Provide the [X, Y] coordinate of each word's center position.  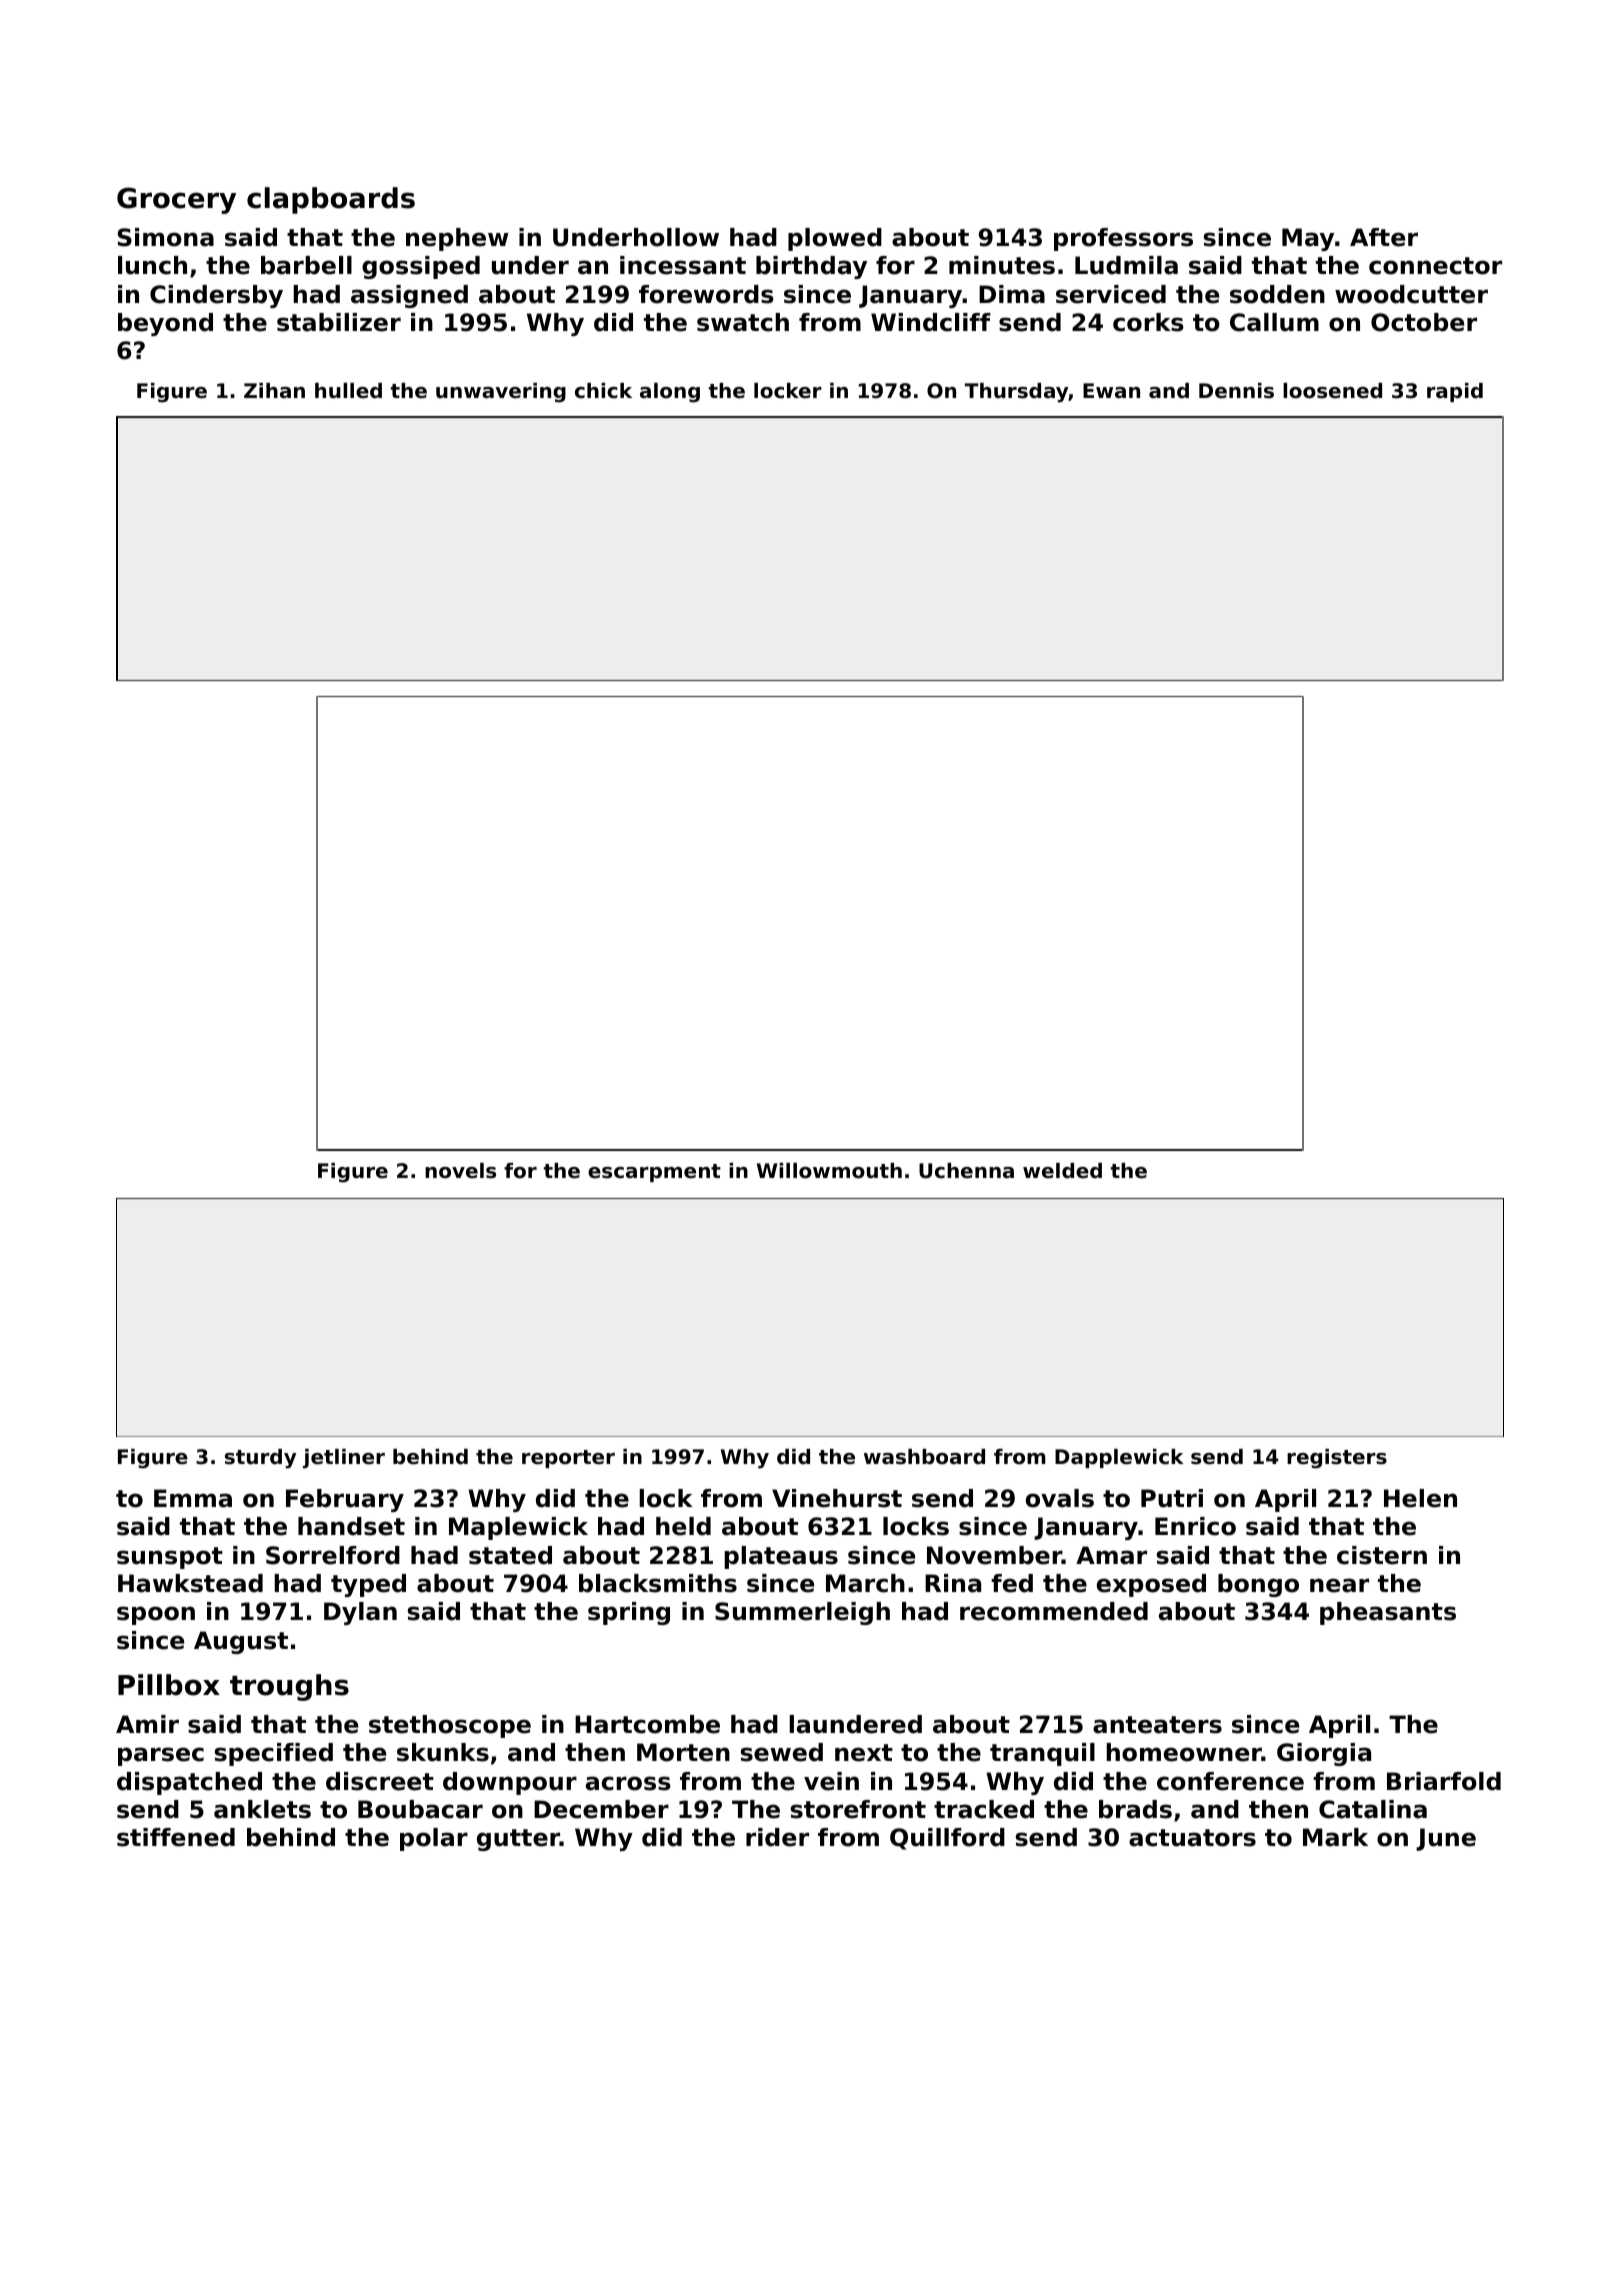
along [670, 393]
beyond [165, 324]
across [628, 1783]
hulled [348, 391]
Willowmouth [829, 1171]
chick [603, 391]
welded [1062, 1171]
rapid [1455, 392]
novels [460, 1171]
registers [1337, 1459]
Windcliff [931, 322]
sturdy [260, 1459]
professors [1123, 239]
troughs [289, 1687]
